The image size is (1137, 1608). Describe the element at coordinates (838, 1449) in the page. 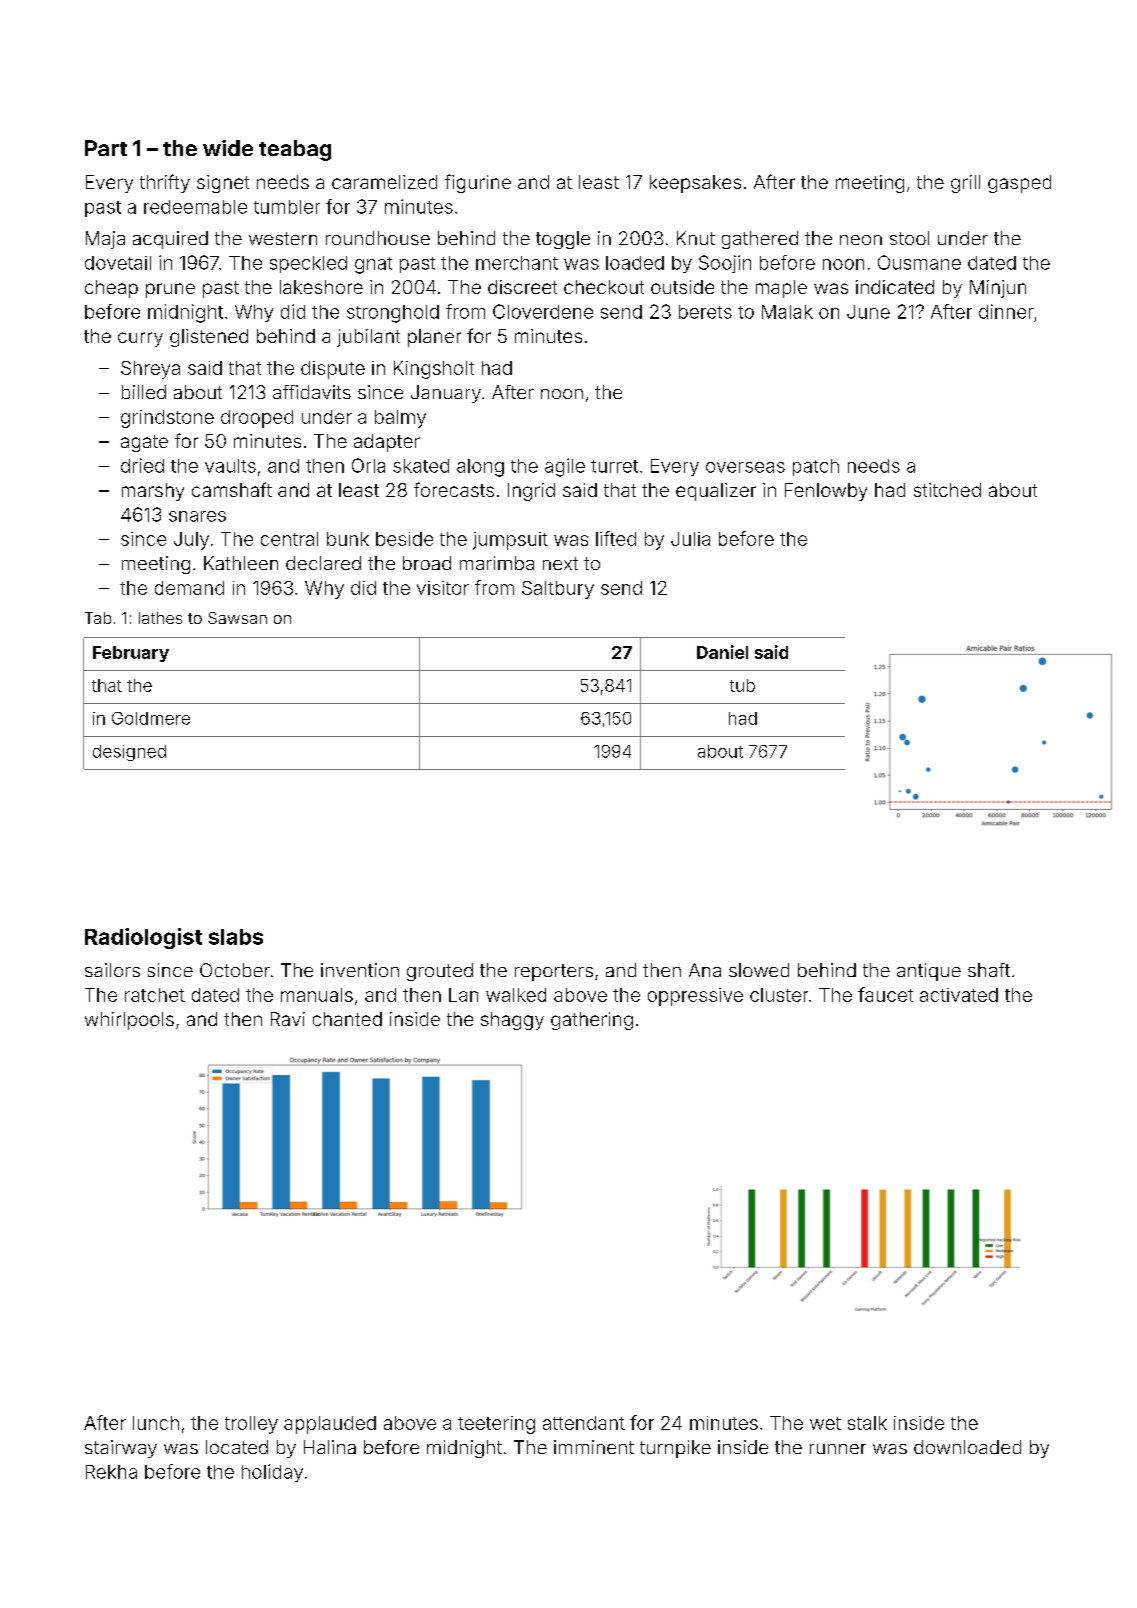

I see `runner` at that location.
